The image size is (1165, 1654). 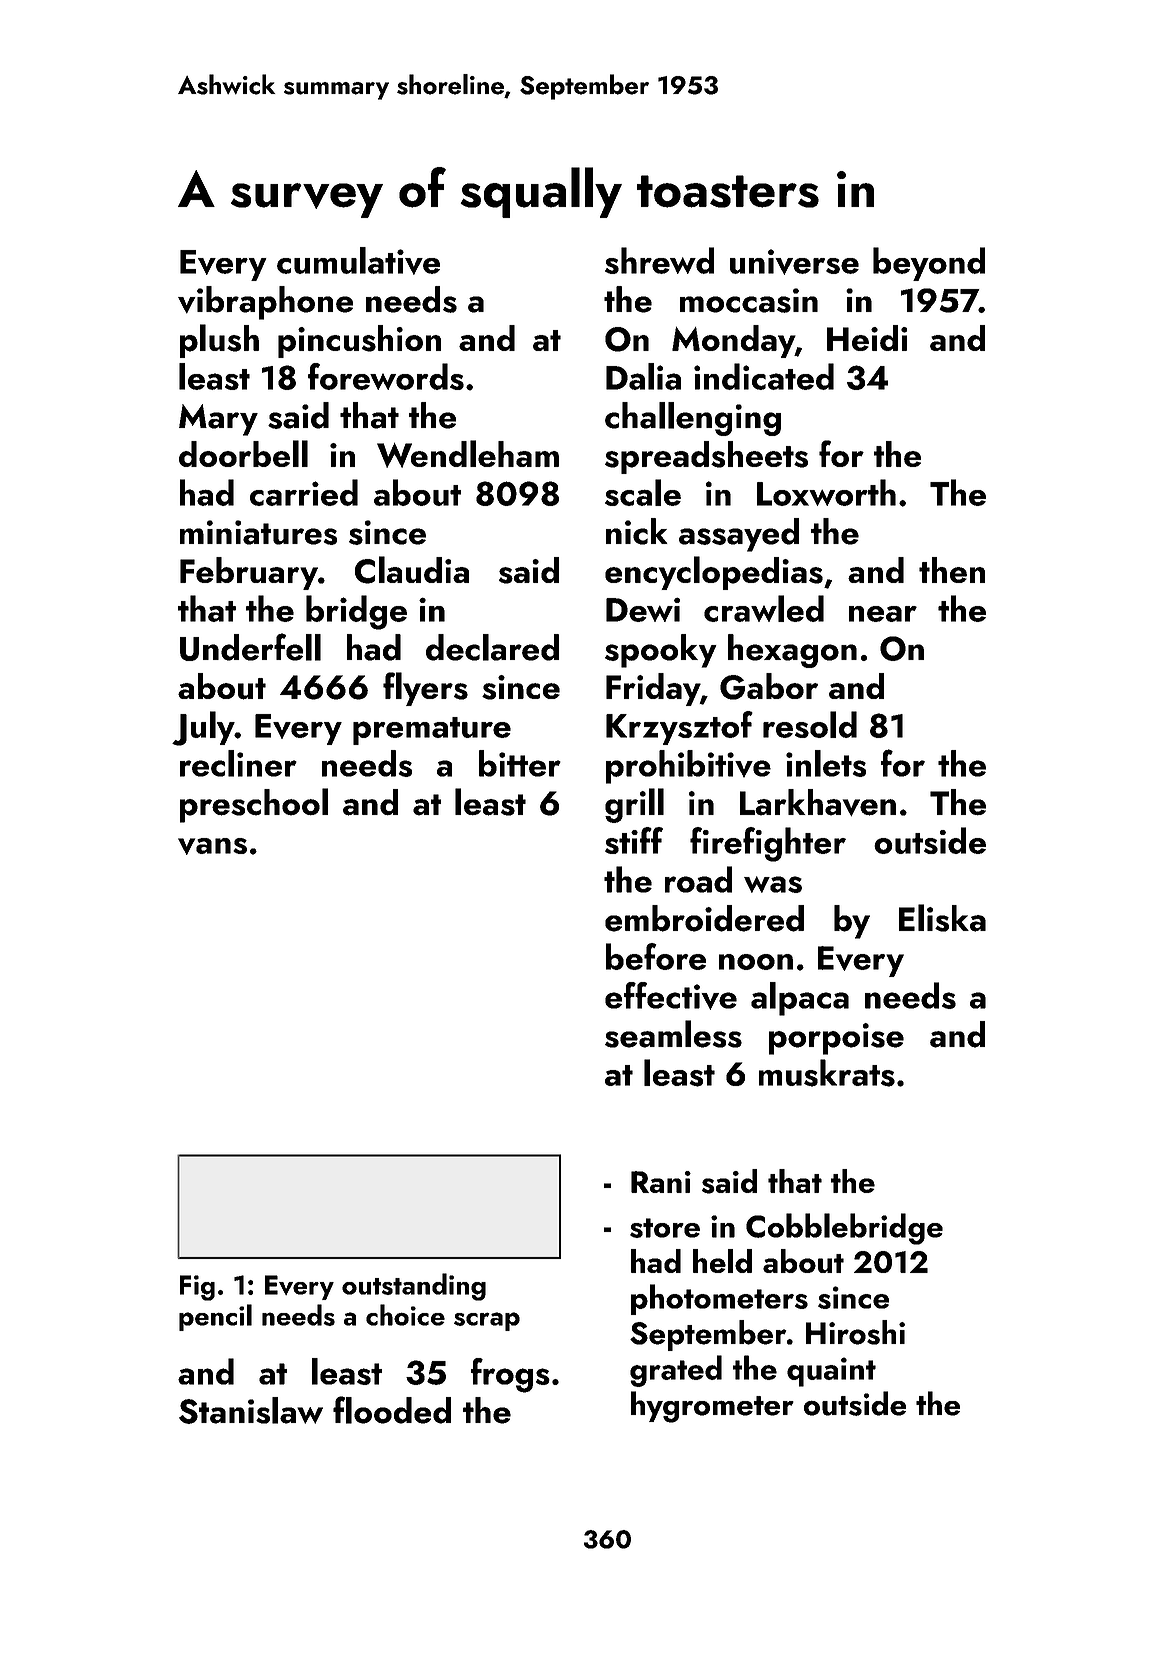 I want to click on cumulative, so click(x=358, y=261).
